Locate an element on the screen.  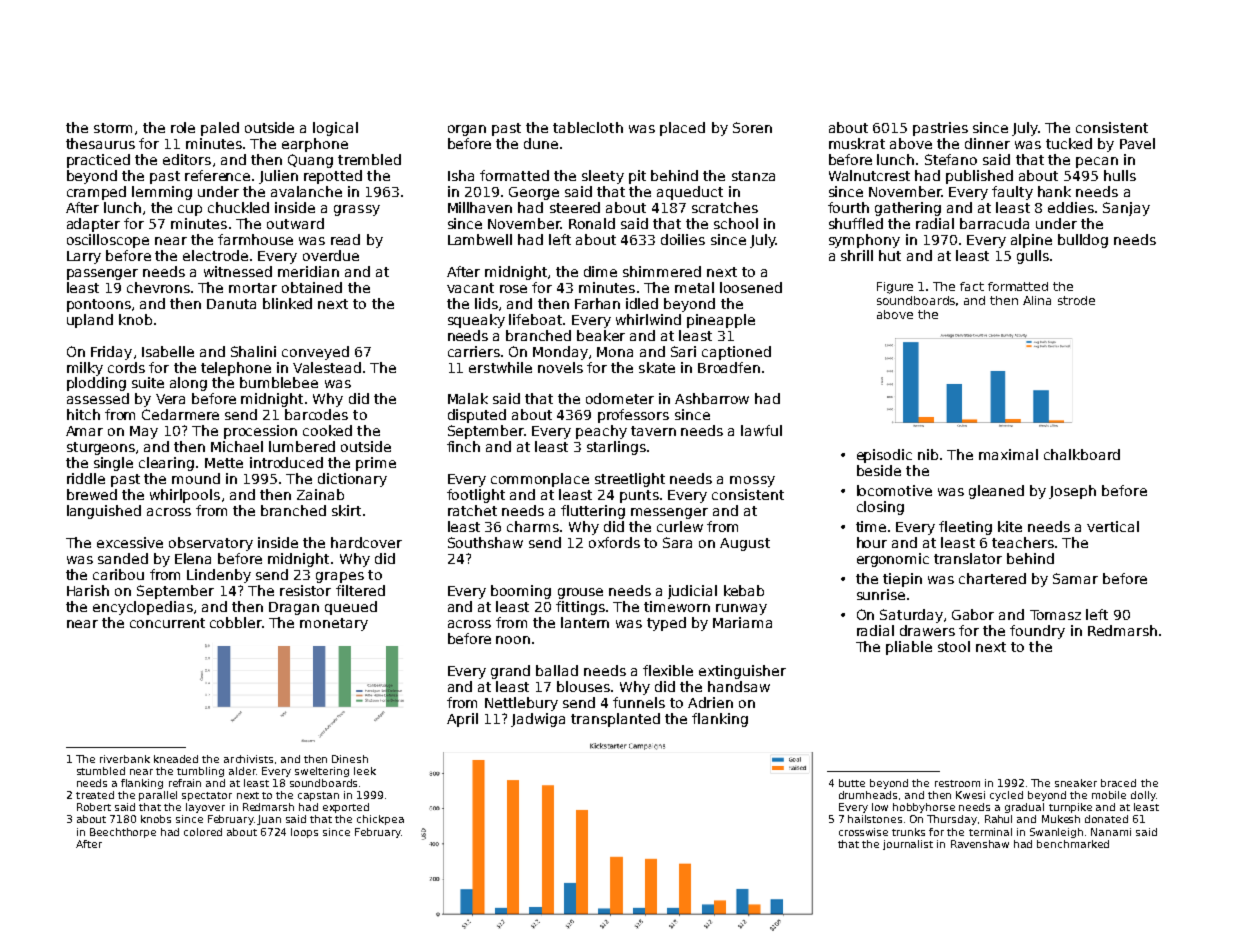
Walnutcrest is located at coordinates (869, 175).
